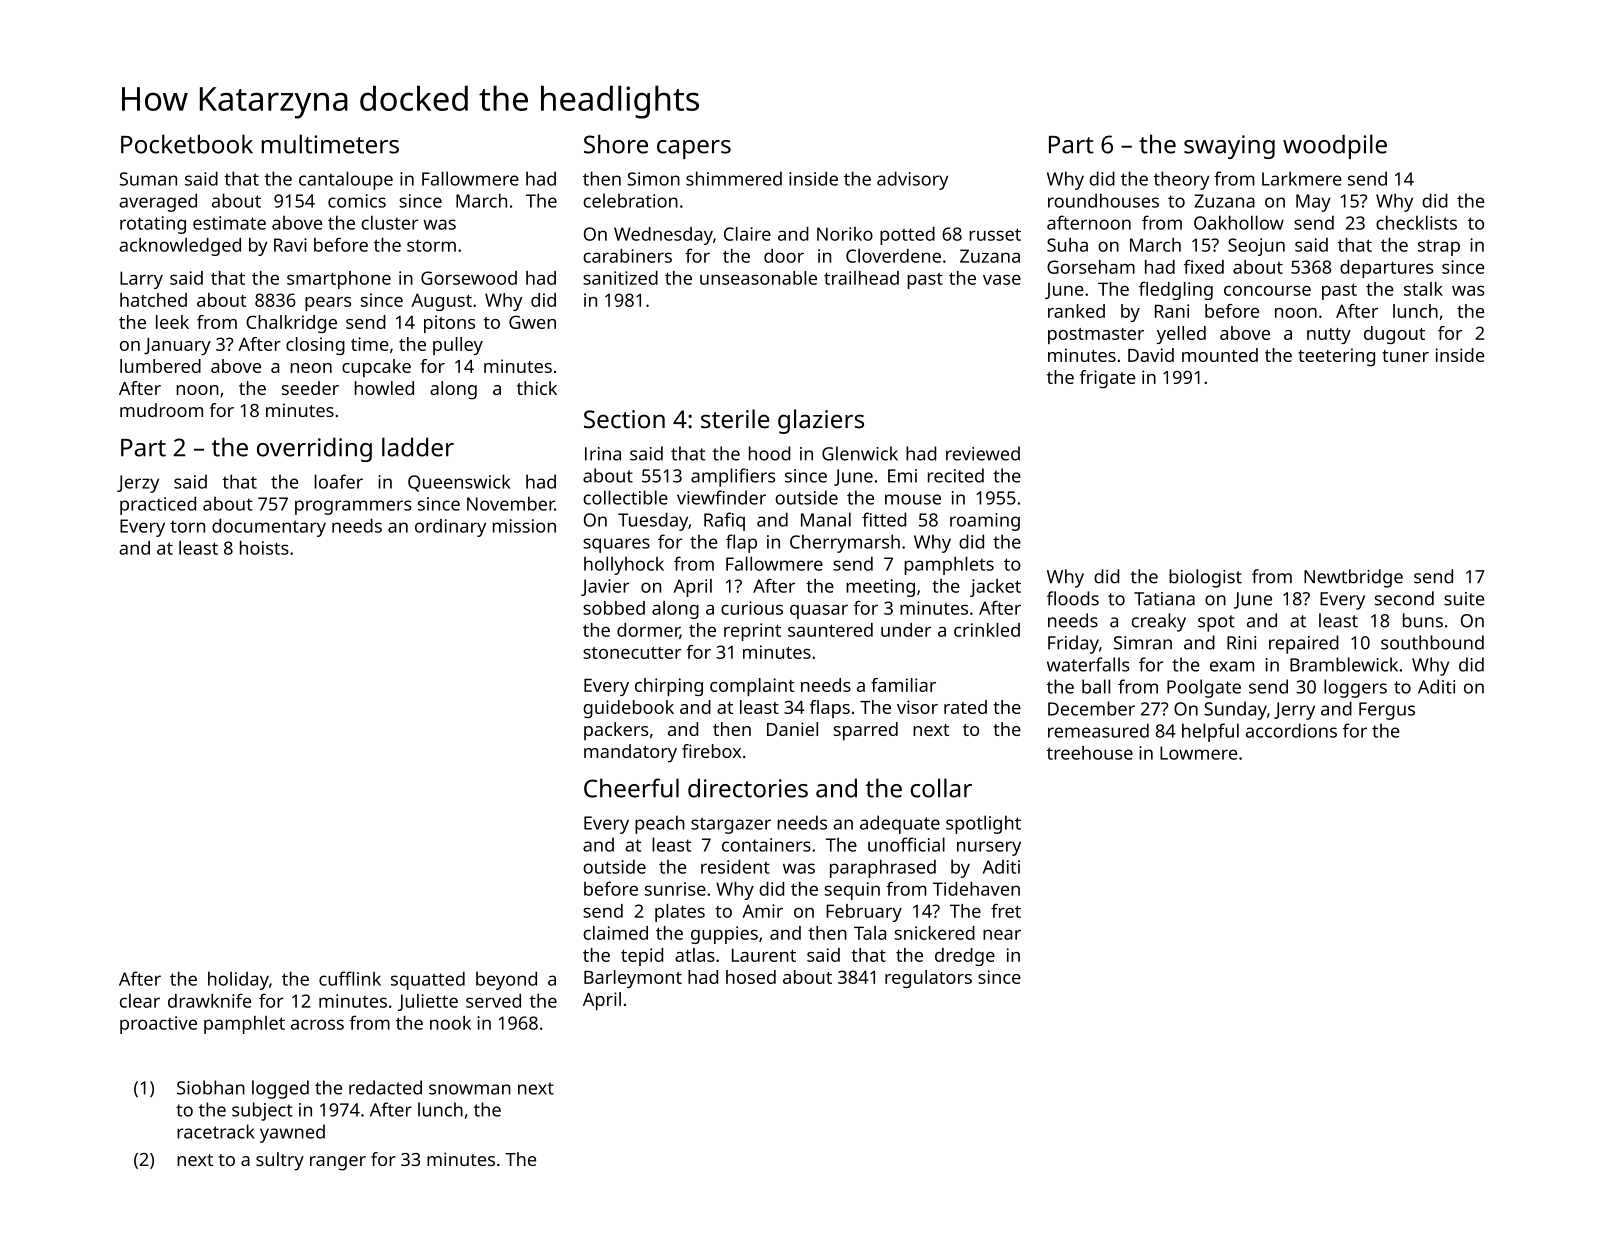 This page has height=1239, width=1604. Describe the element at coordinates (238, 980) in the page. I see `holiday` at that location.
